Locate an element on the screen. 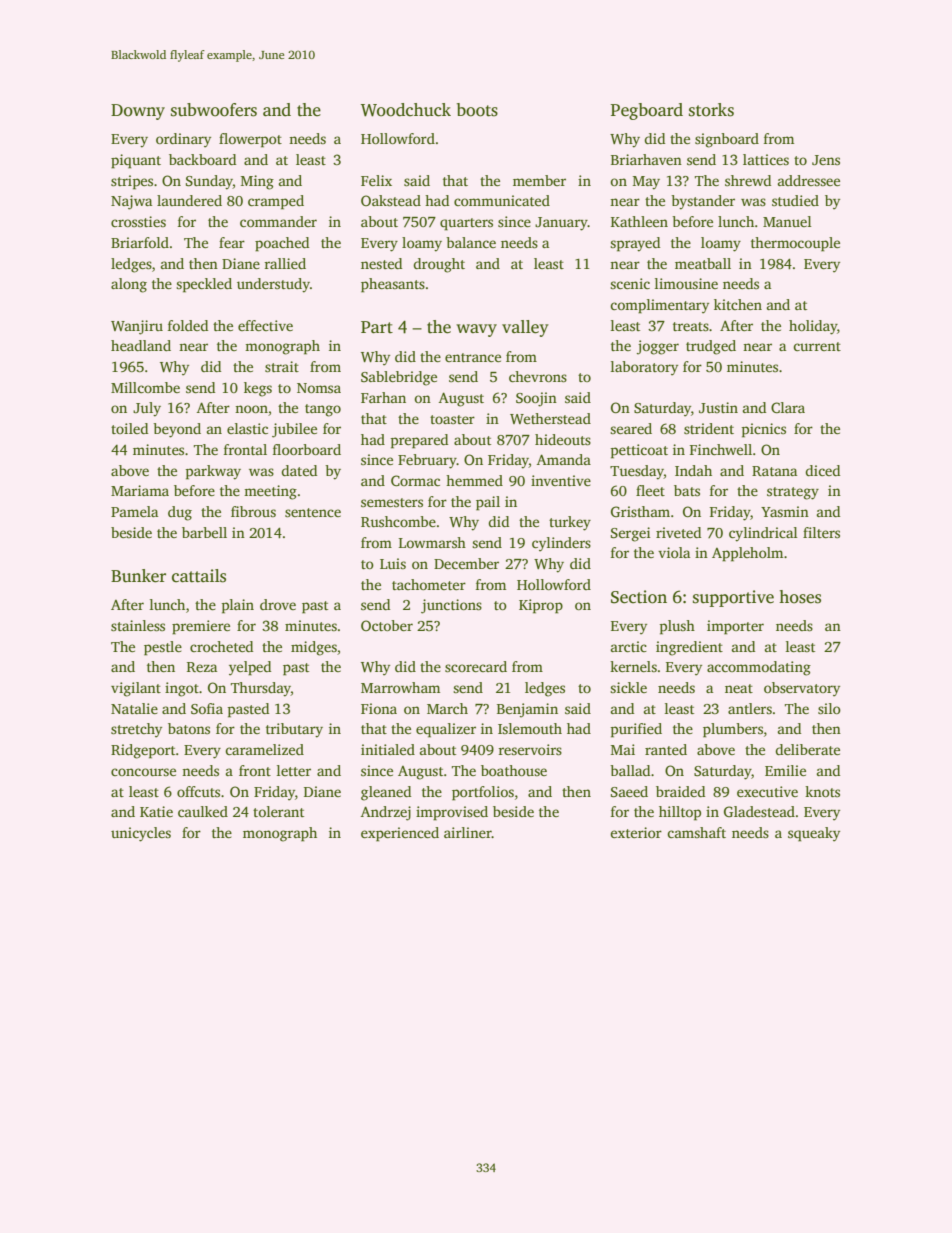 This screenshot has width=952, height=1233. reservoirs is located at coordinates (530, 749).
